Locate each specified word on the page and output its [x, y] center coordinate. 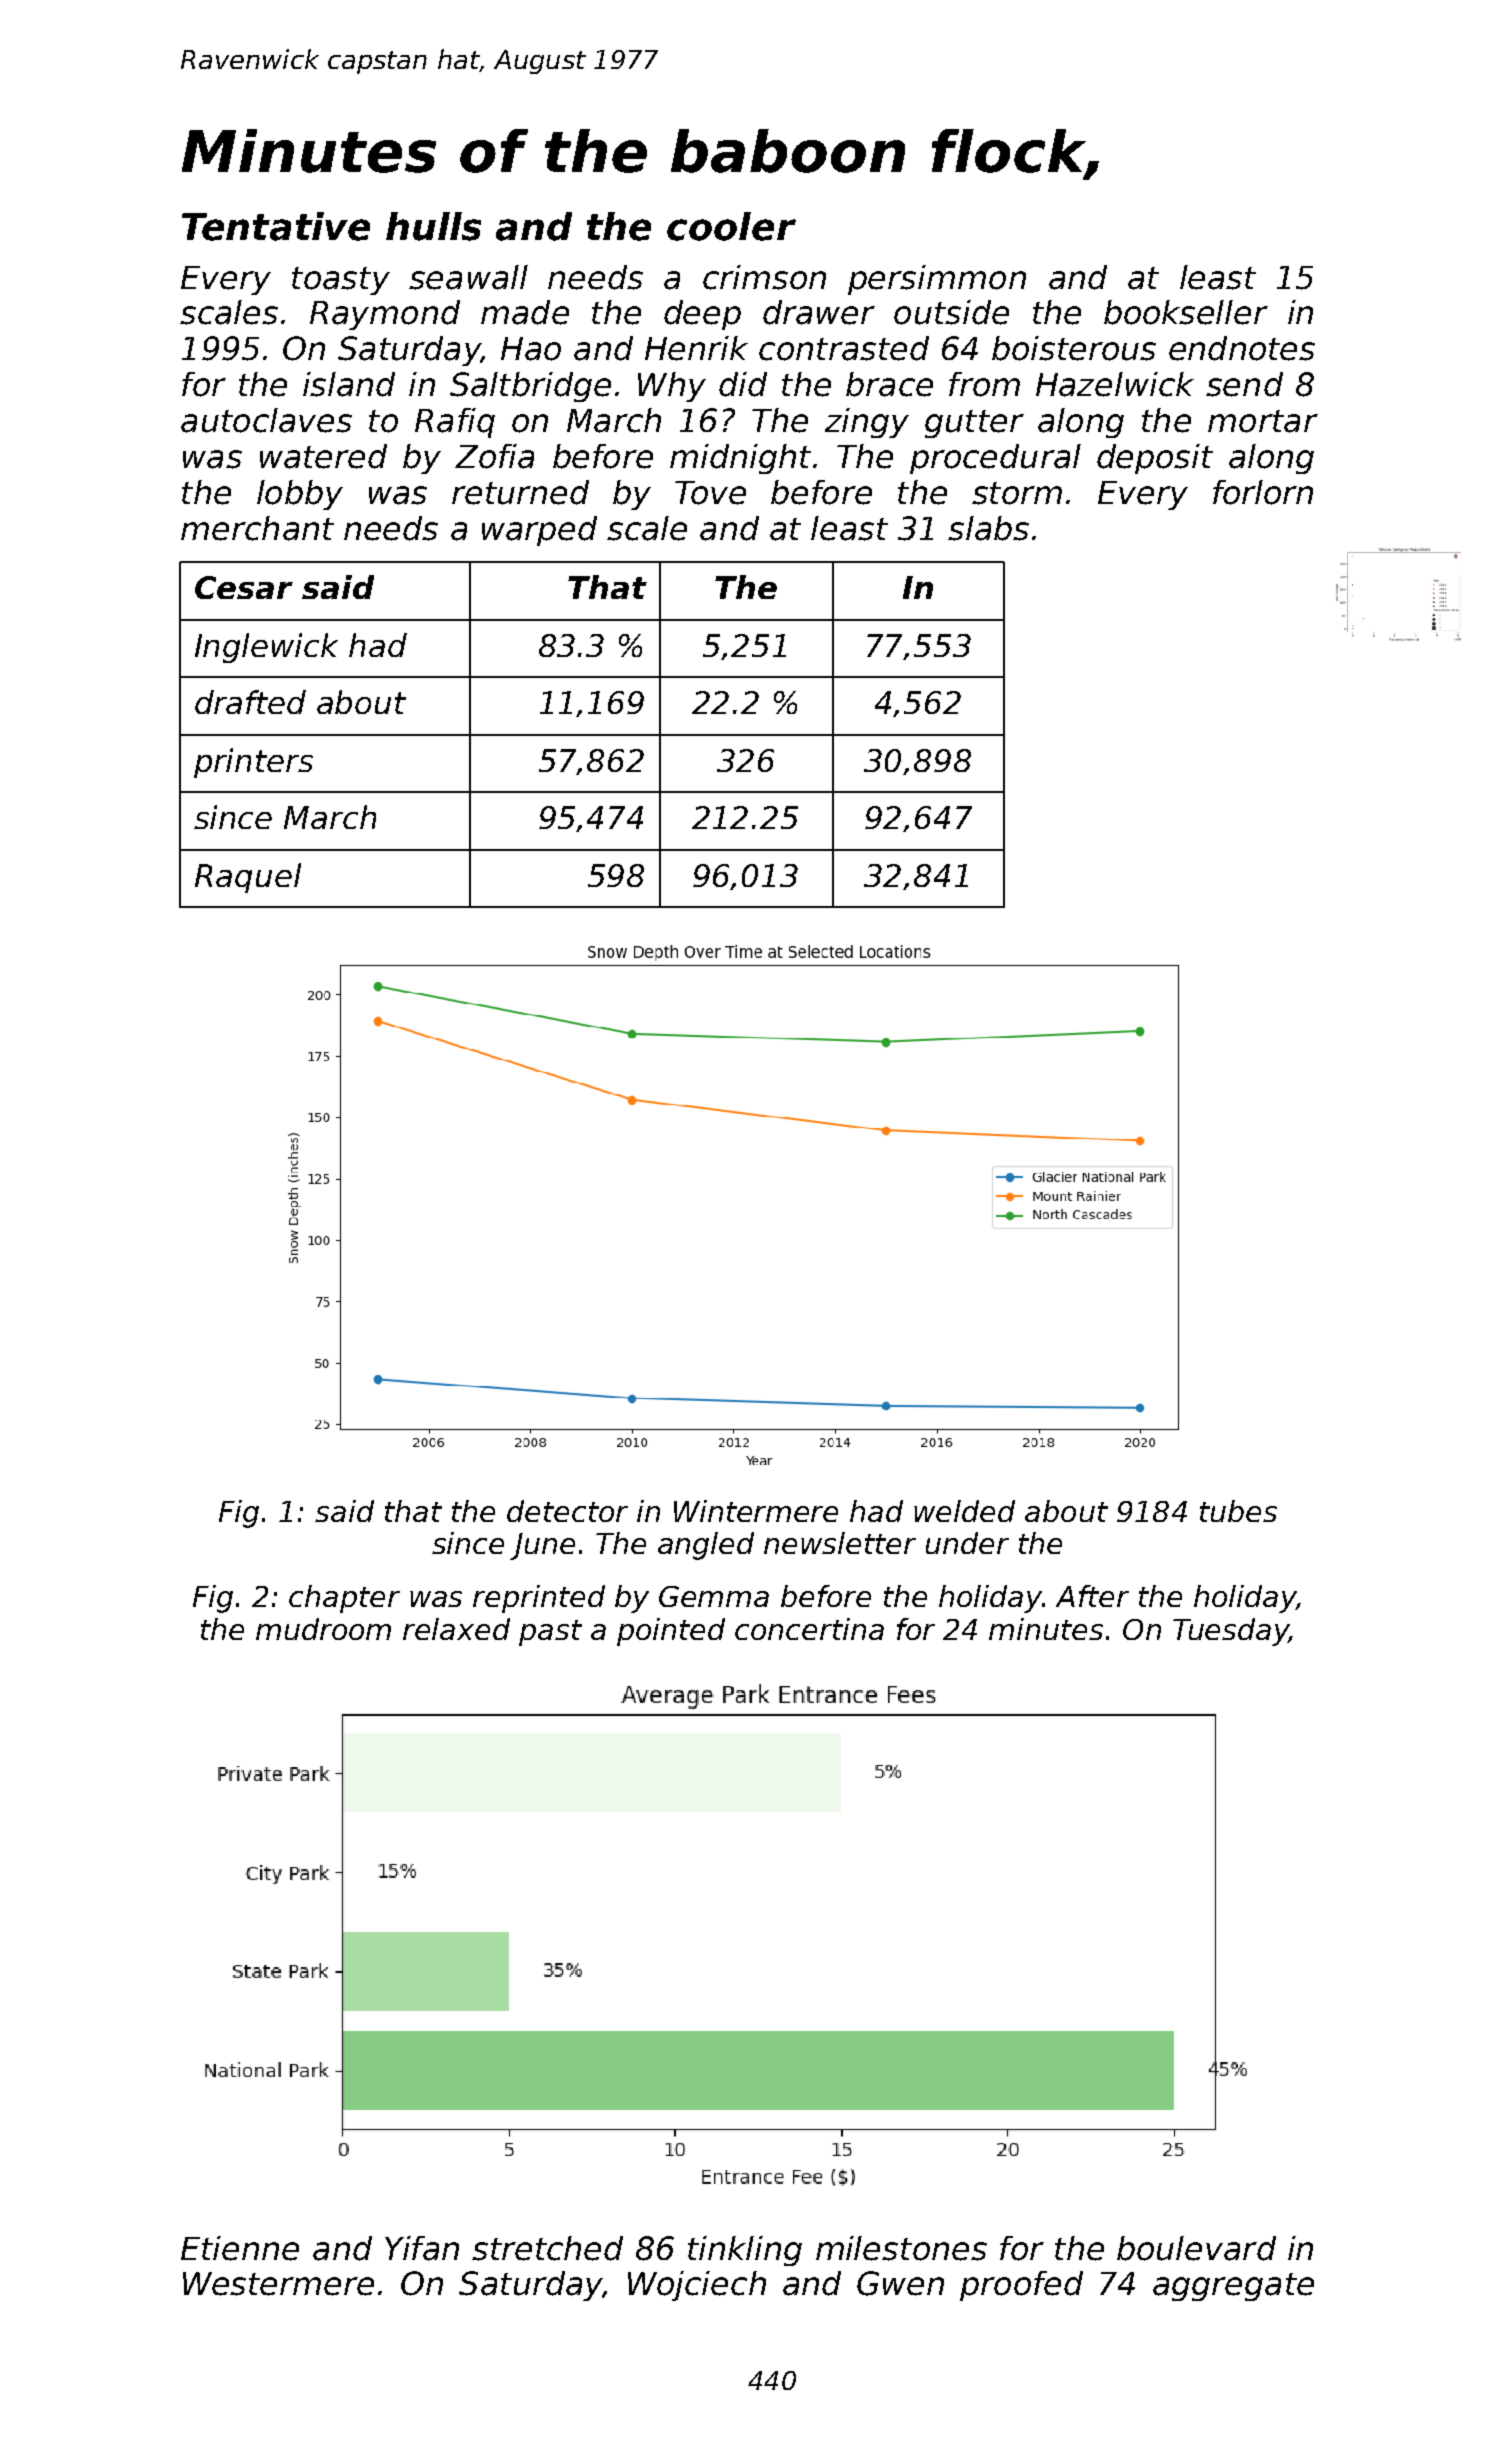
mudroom [323, 1629]
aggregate [1233, 2287]
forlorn [1263, 492]
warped [539, 531]
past [550, 1633]
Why [672, 387]
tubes [1238, 1511]
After [1092, 1596]
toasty [341, 281]
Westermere [278, 2284]
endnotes [1242, 348]
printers [253, 763]
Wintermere [756, 1511]
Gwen [900, 2283]
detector [567, 1511]
